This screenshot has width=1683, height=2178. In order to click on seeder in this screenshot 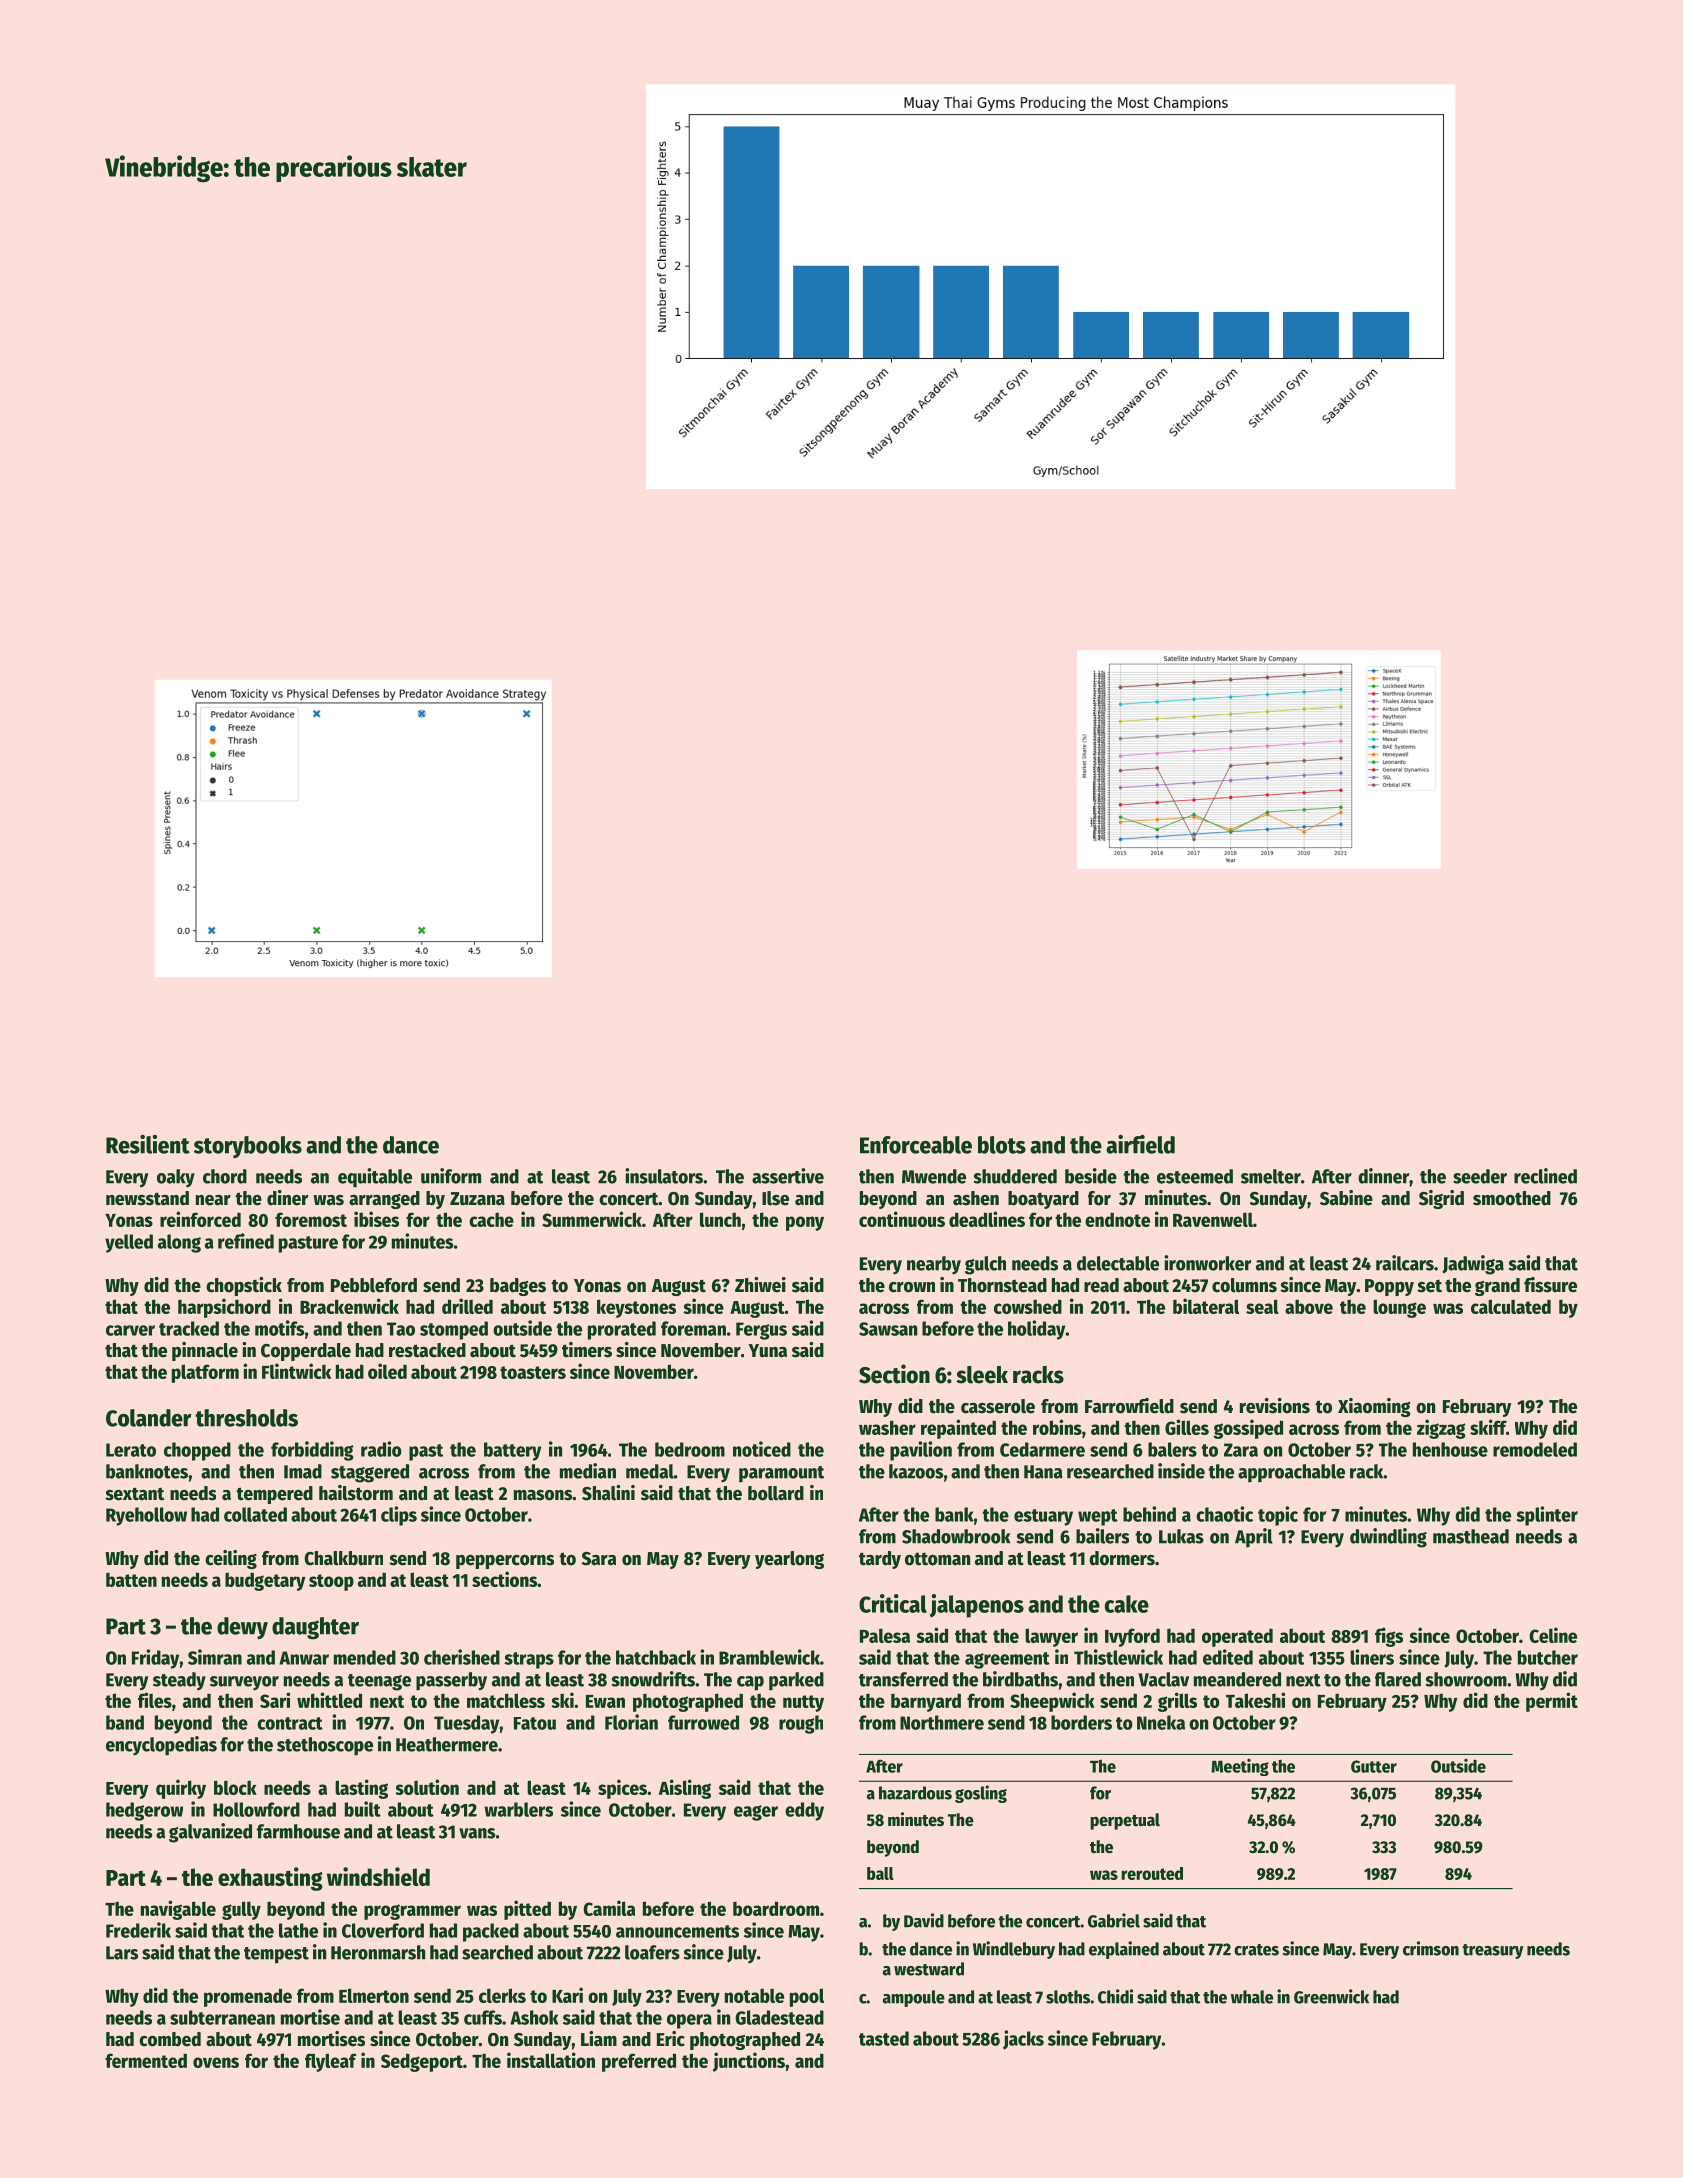, I will do `click(1480, 1176)`.
